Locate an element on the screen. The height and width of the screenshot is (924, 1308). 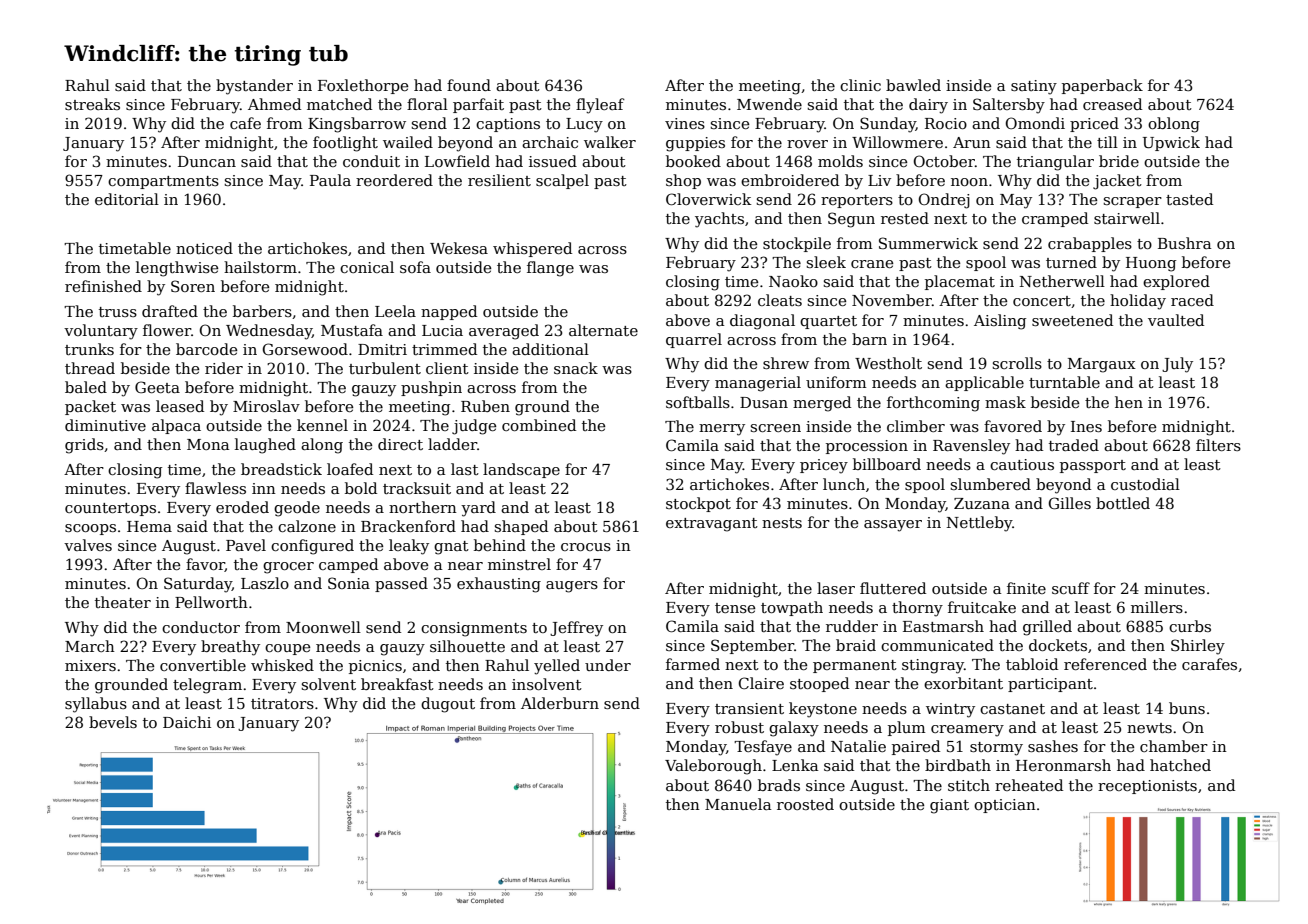
conduit is located at coordinates (371, 161).
